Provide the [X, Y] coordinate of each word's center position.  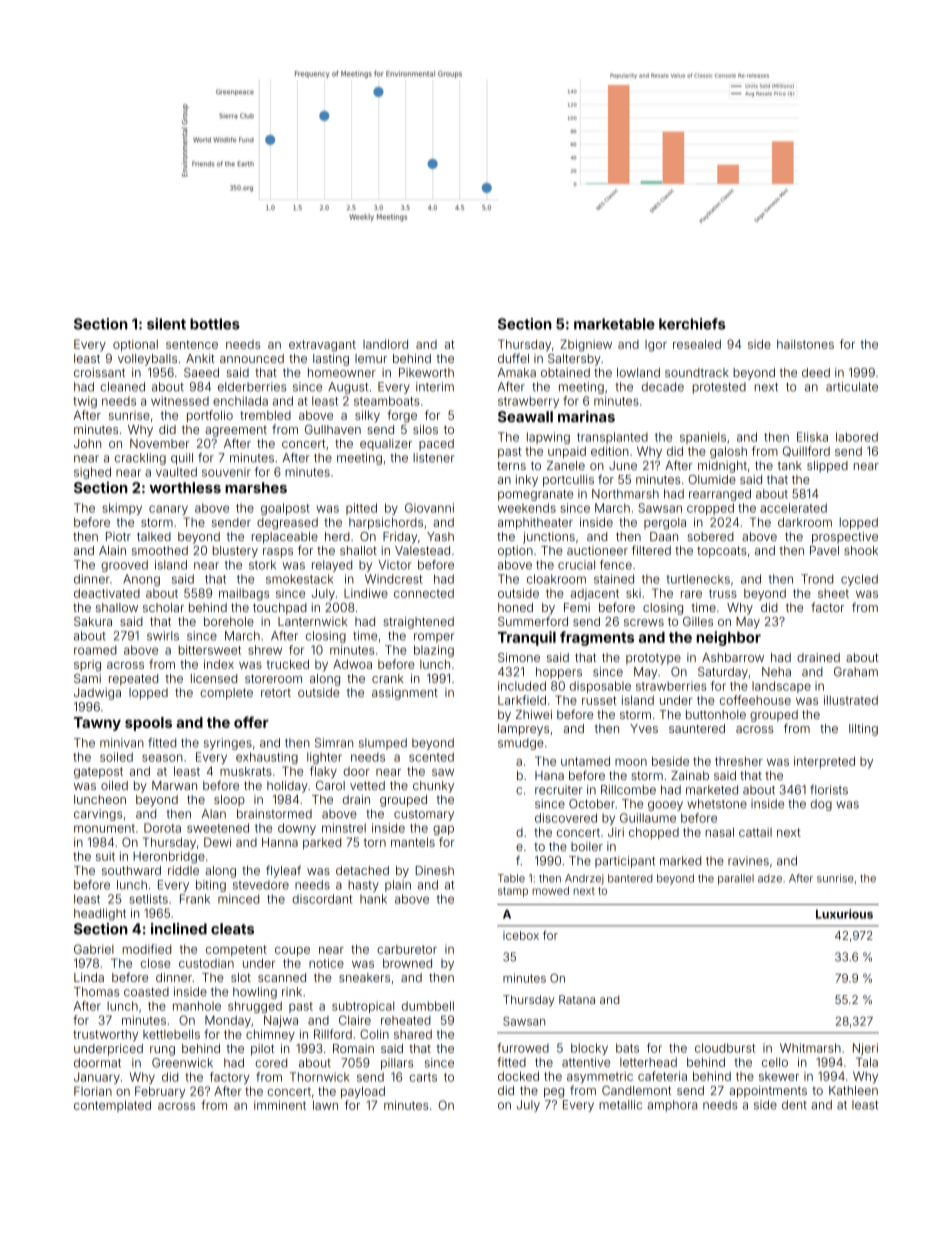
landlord [385, 344]
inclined [179, 929]
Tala [867, 1062]
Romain [353, 1048]
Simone [519, 657]
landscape [781, 687]
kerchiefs [692, 324]
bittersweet [210, 650]
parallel [736, 879]
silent [166, 324]
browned [407, 963]
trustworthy [105, 1036]
